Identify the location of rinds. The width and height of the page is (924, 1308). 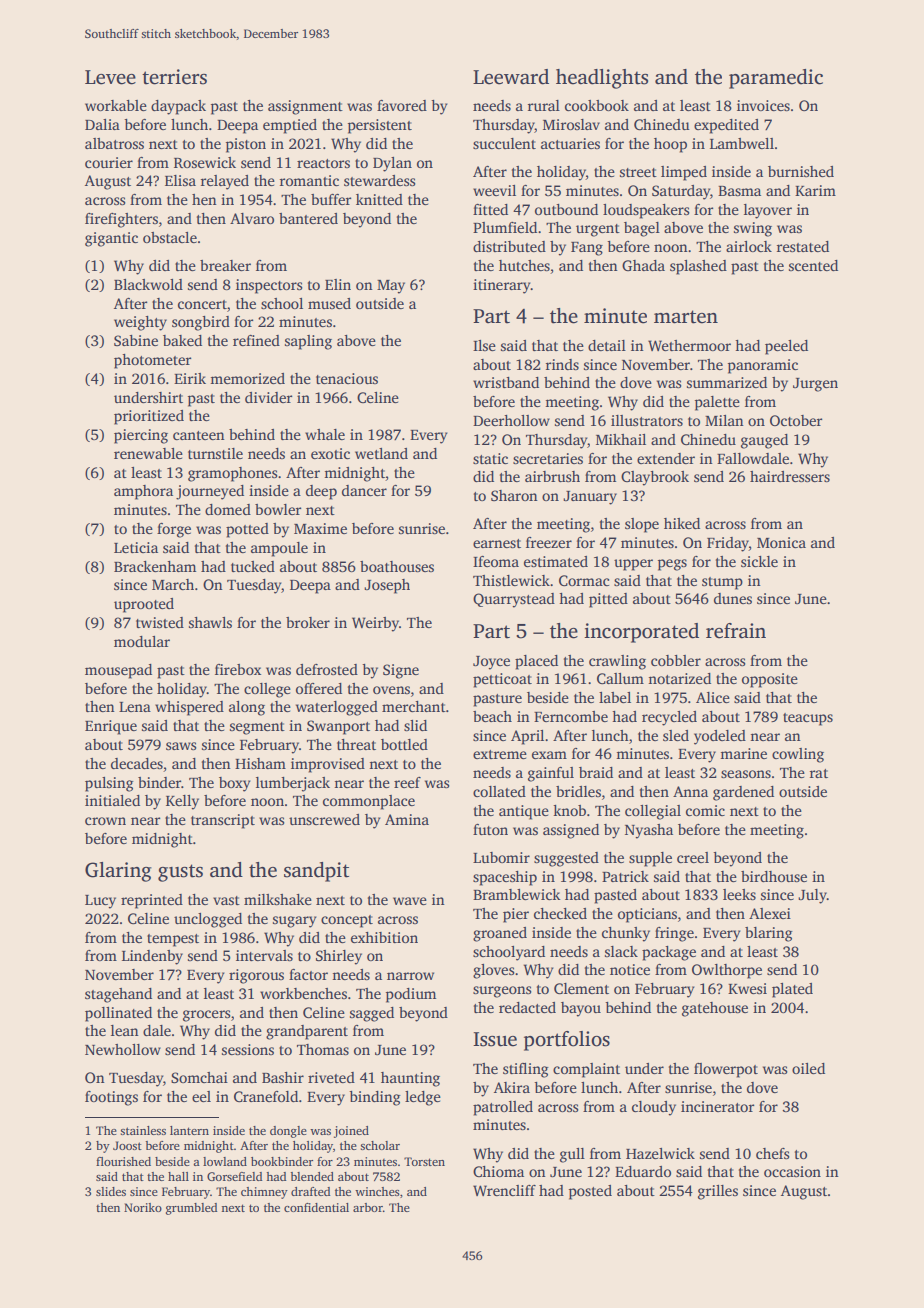
(562, 364).
